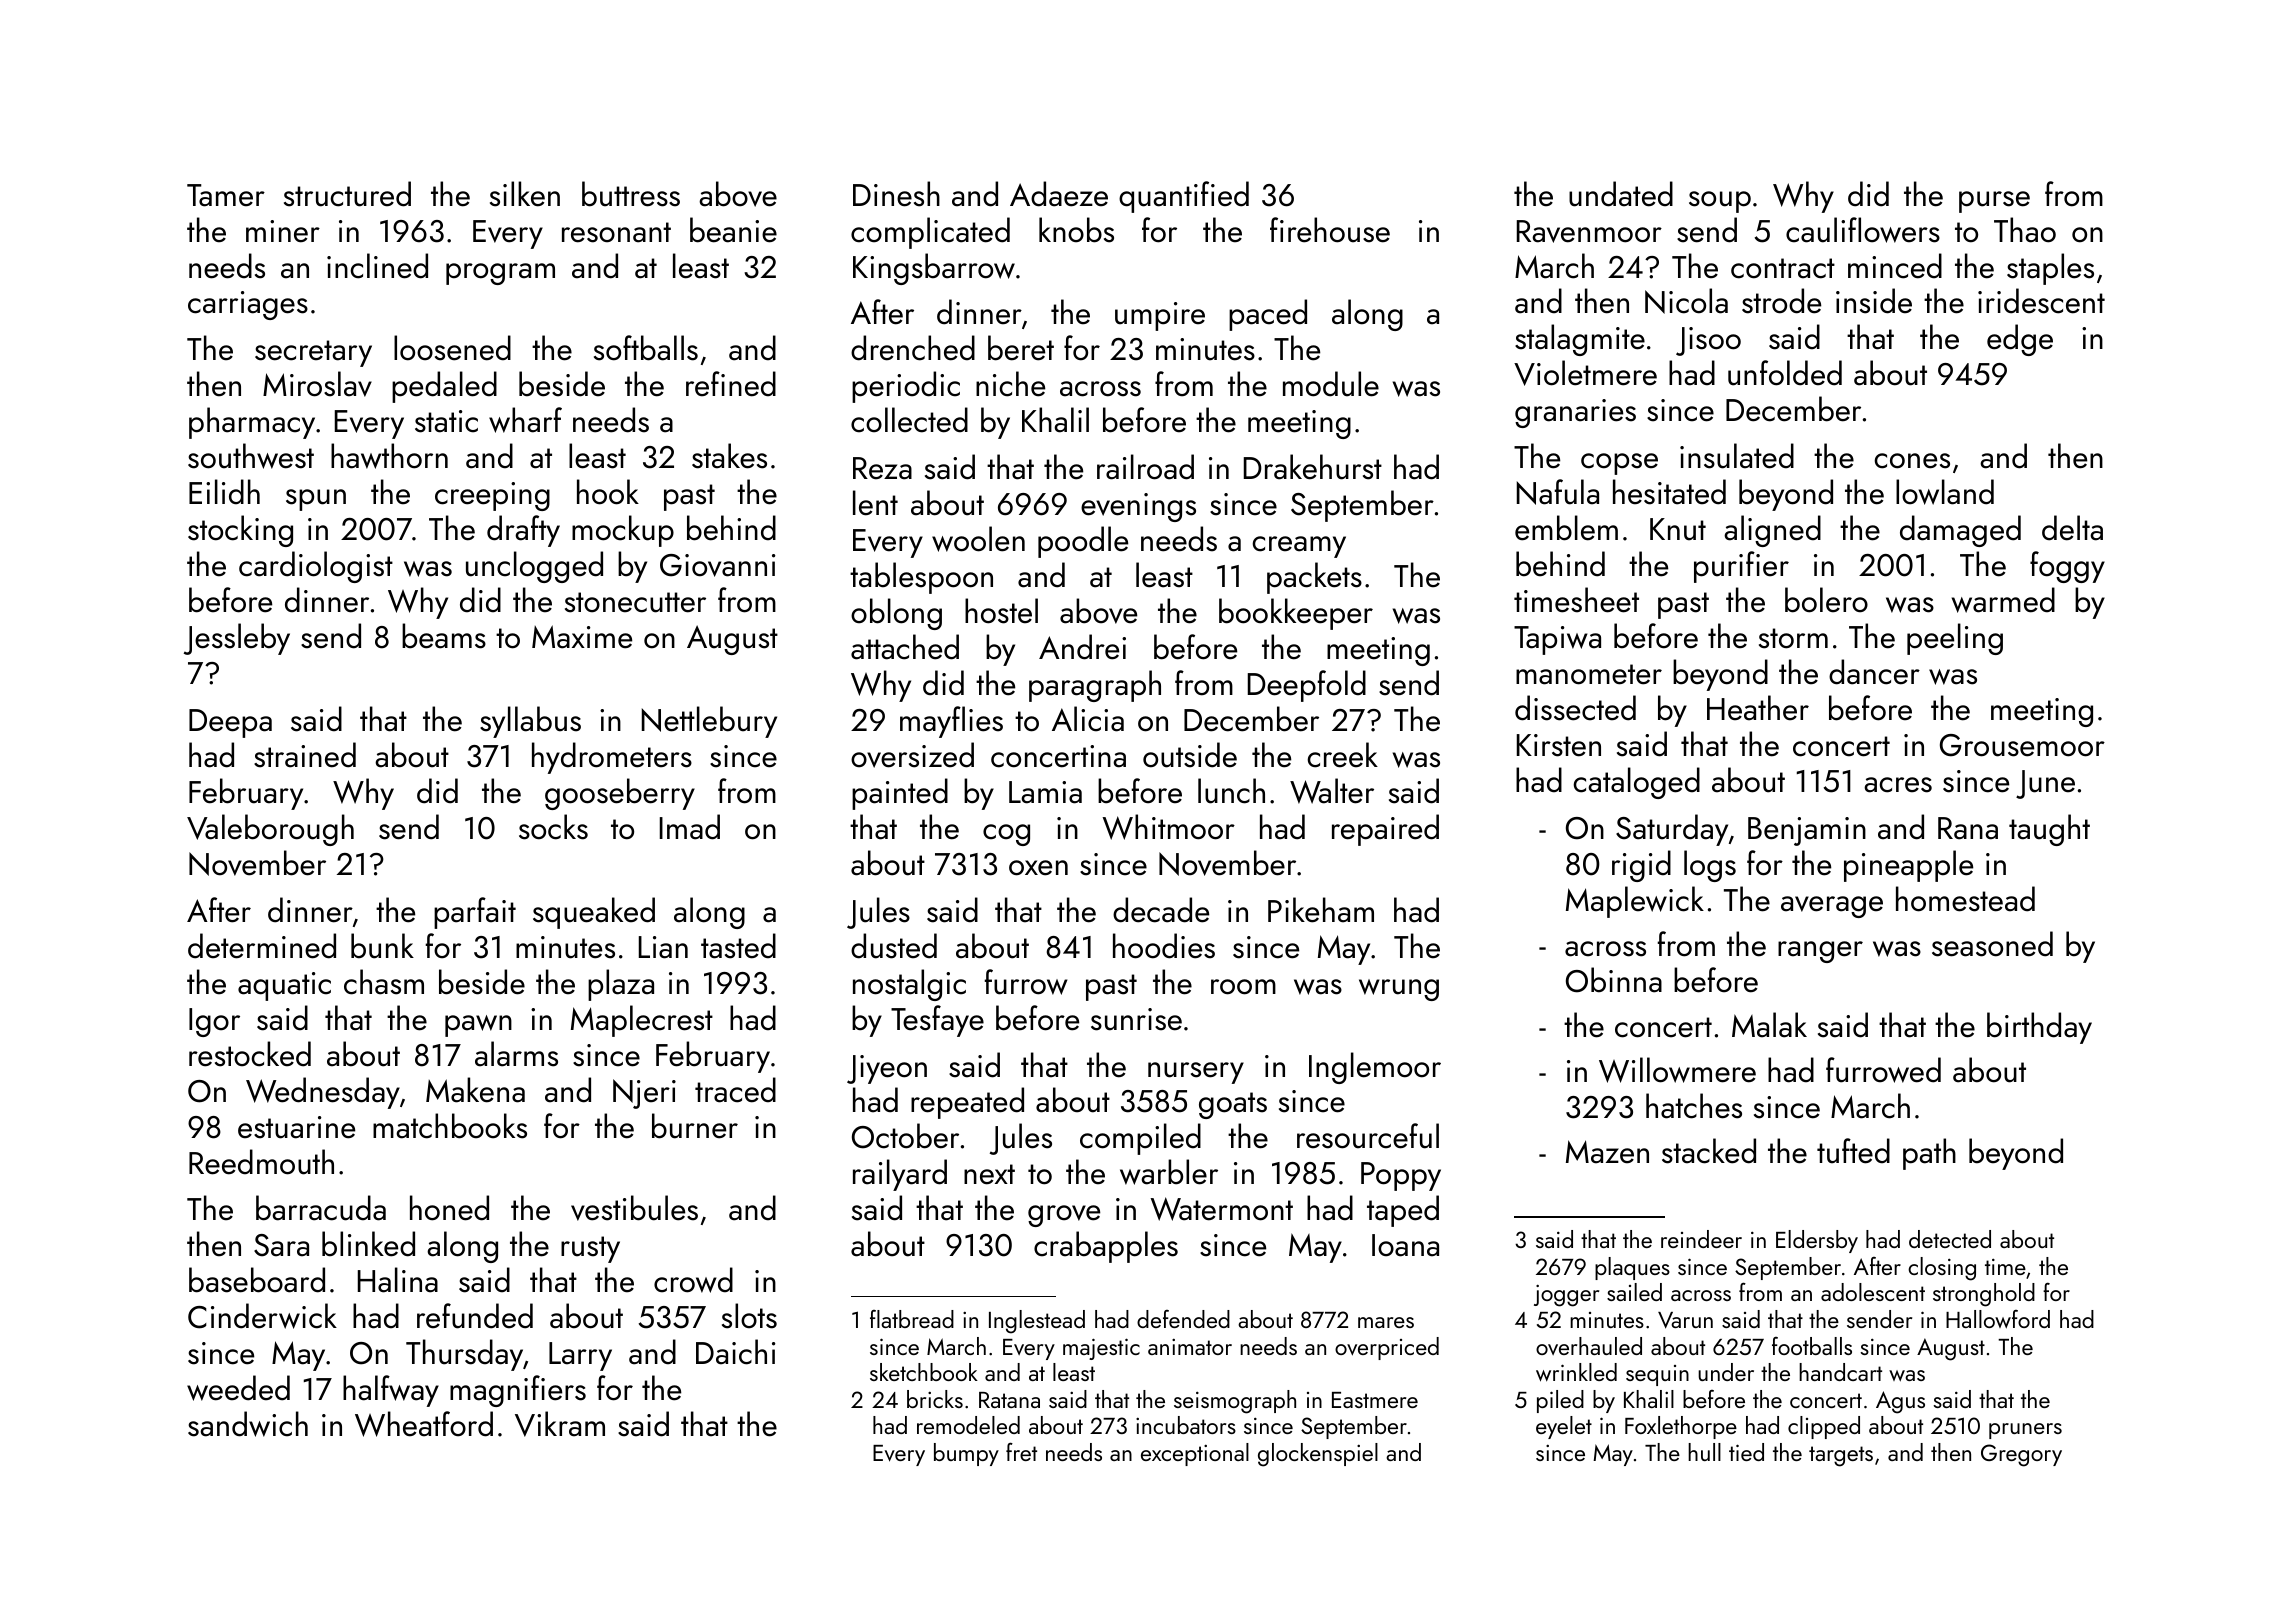 The width and height of the image is (2292, 1620). What do you see at coordinates (1614, 980) in the image?
I see `Obinna` at bounding box center [1614, 980].
